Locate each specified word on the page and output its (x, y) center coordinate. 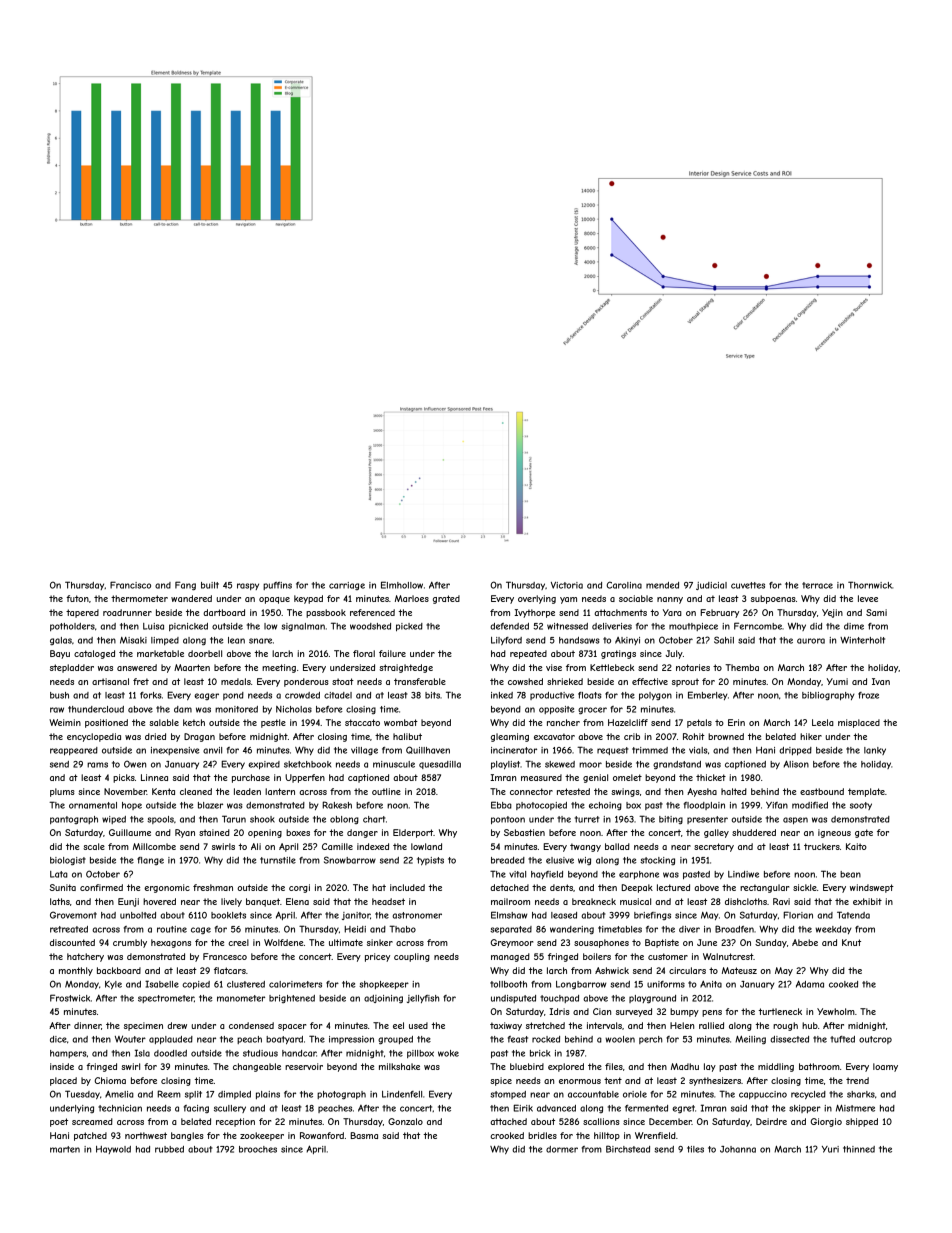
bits (432, 695)
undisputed (513, 999)
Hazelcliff (628, 722)
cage (201, 930)
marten (65, 1149)
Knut (851, 942)
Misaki (133, 640)
